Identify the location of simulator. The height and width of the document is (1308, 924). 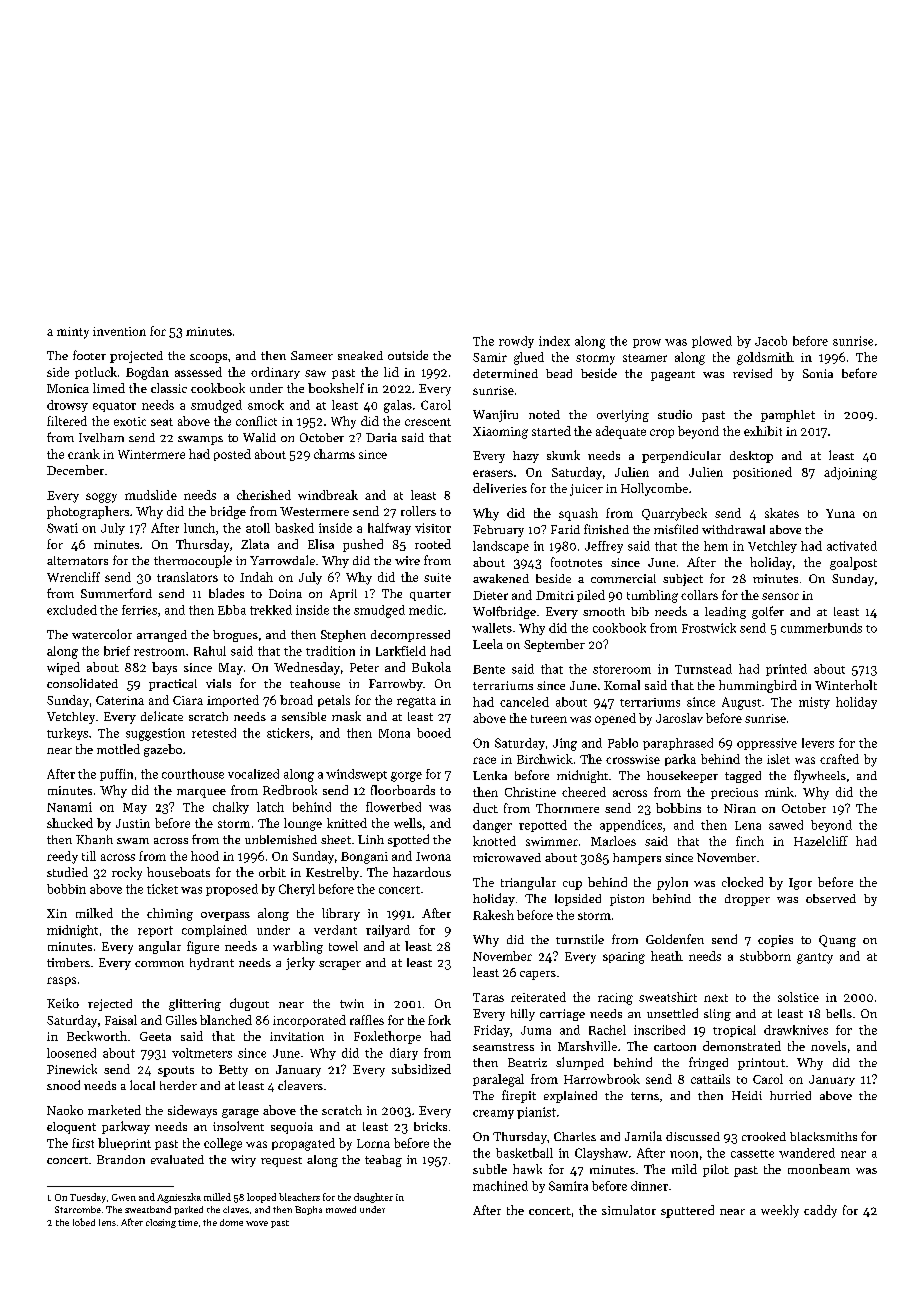
(629, 1210).
